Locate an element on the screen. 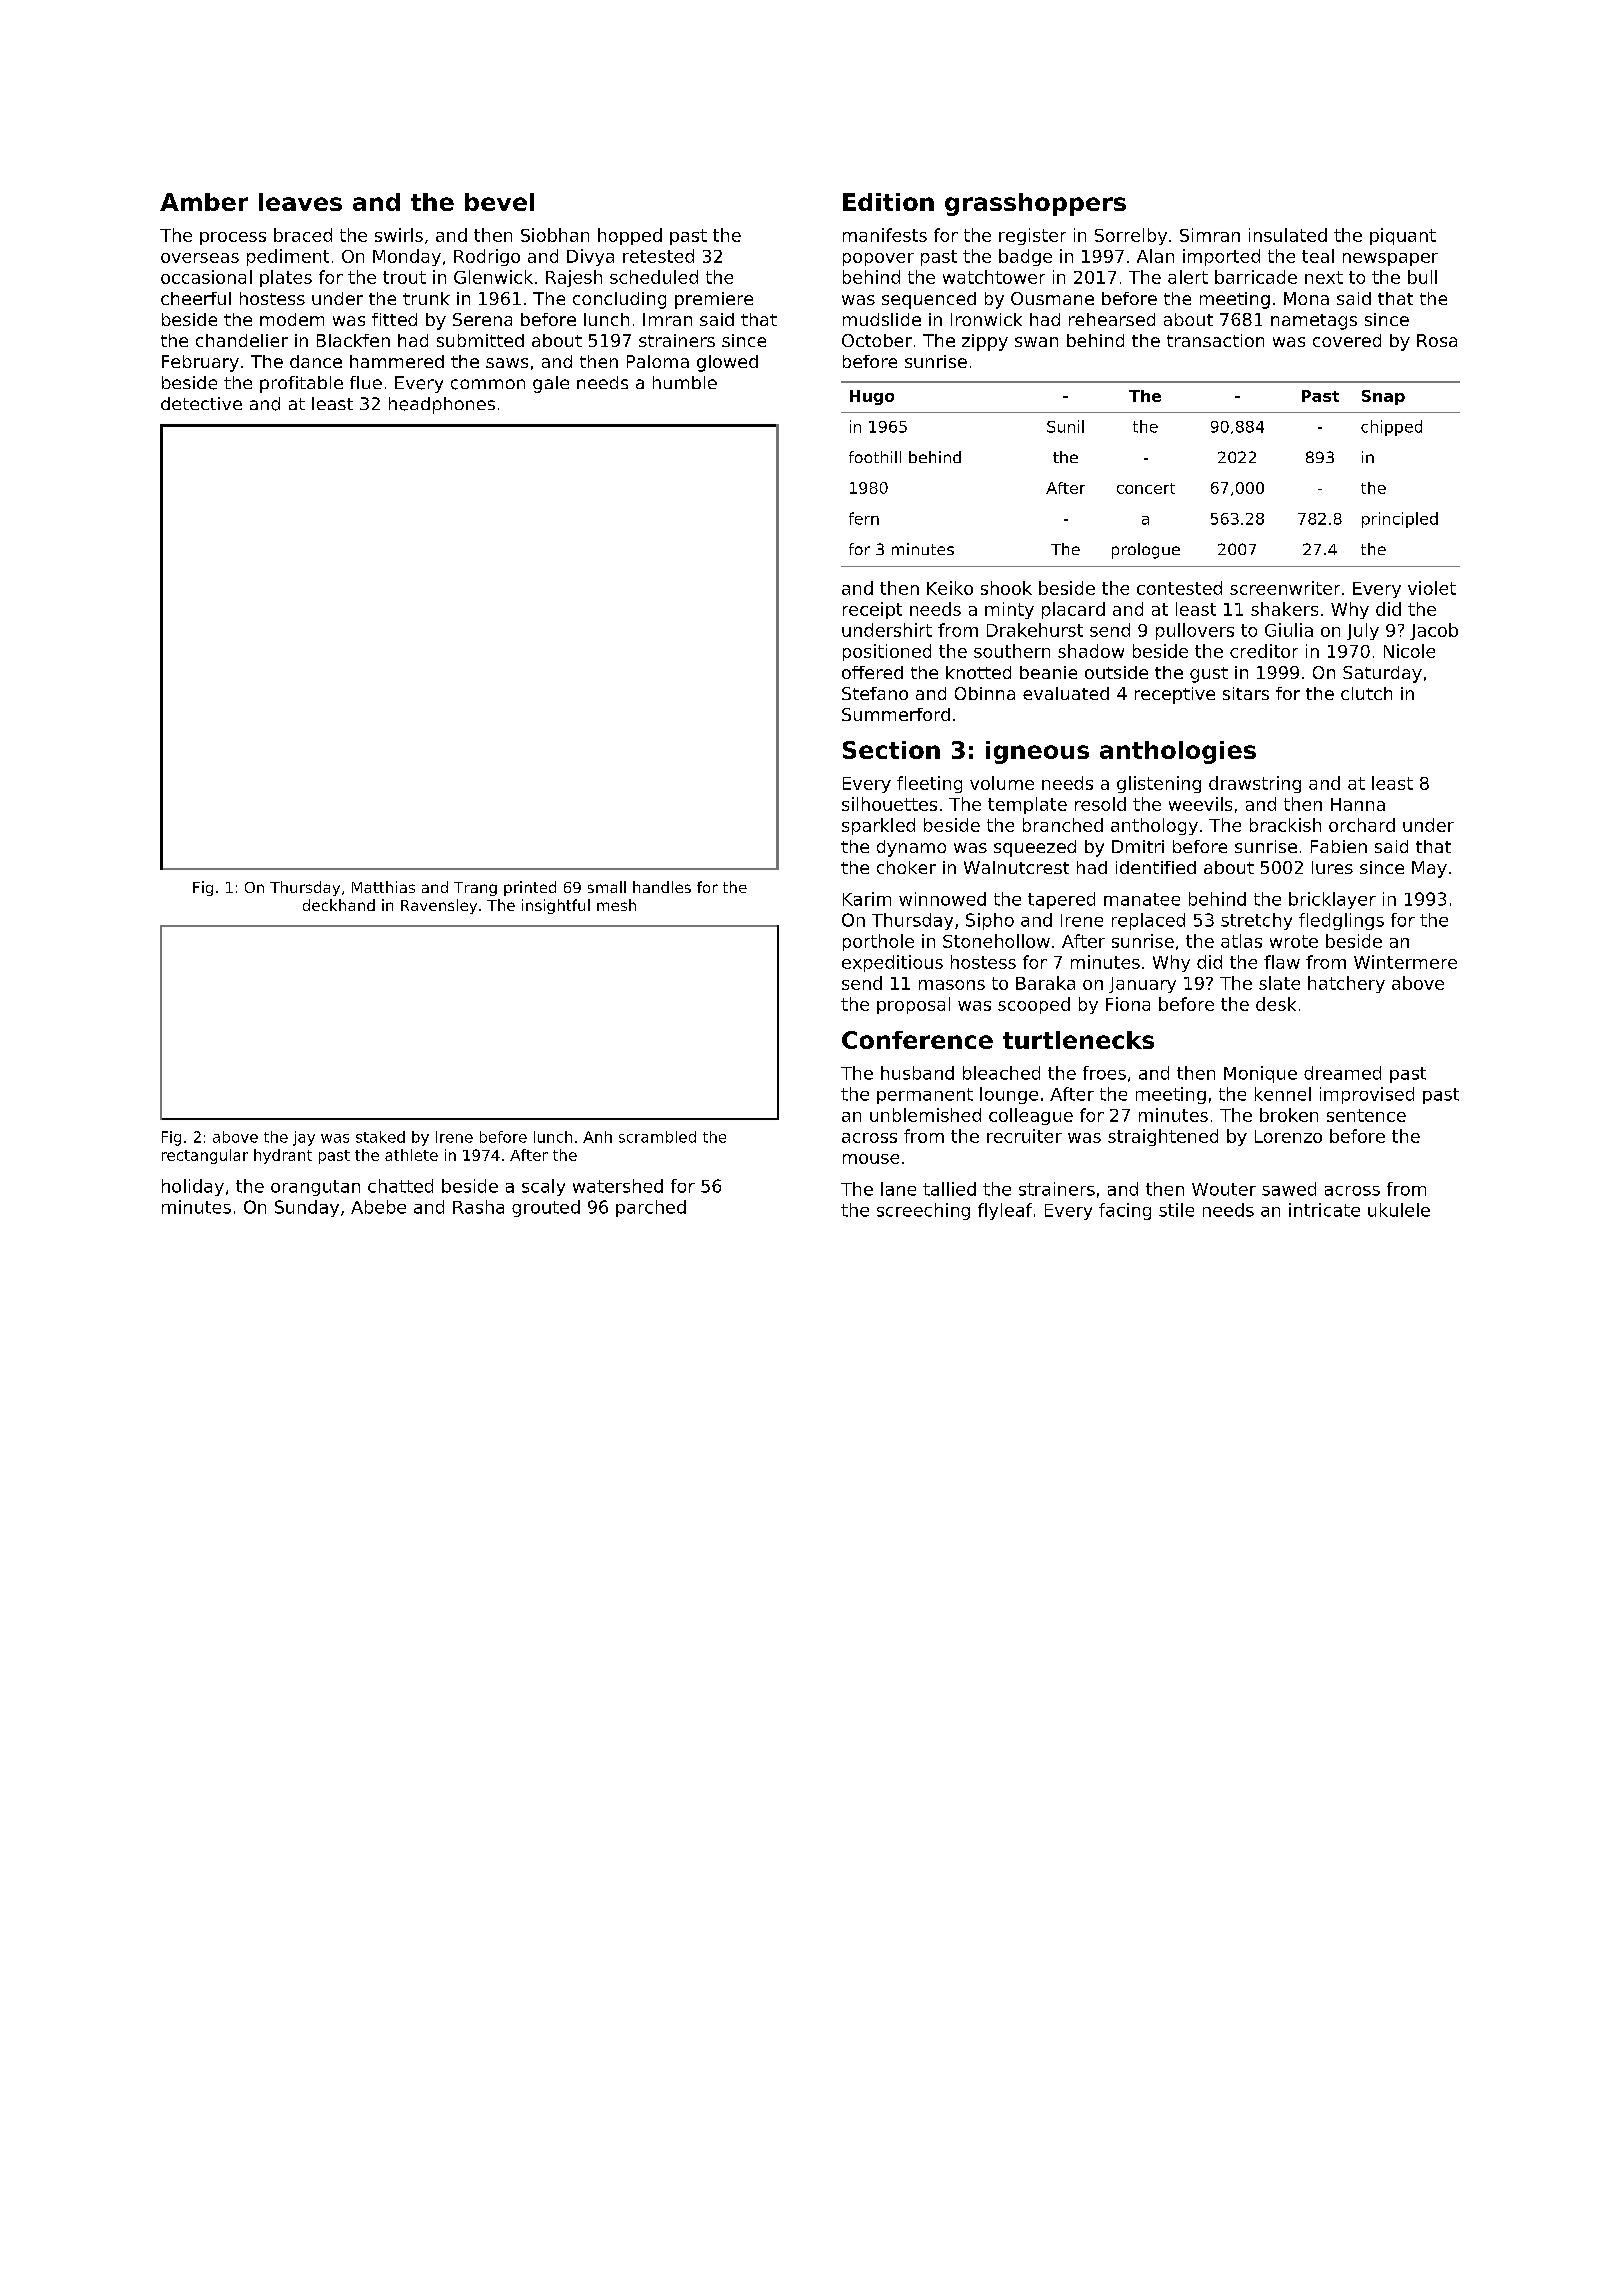 This screenshot has height=2292, width=1620. rehearsed is located at coordinates (1112, 319).
